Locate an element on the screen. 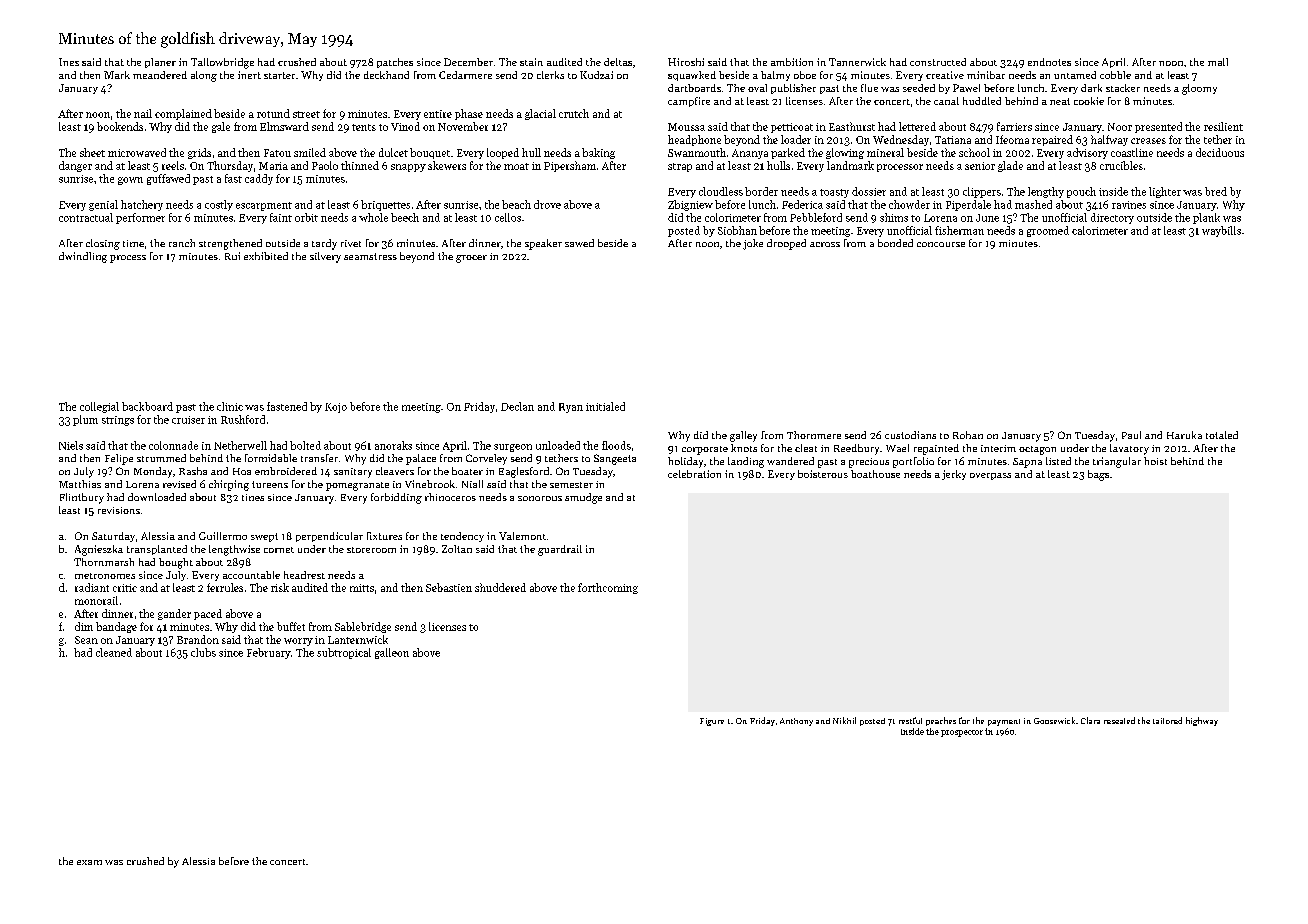 The width and height of the screenshot is (1308, 924). deltas is located at coordinates (618, 62).
